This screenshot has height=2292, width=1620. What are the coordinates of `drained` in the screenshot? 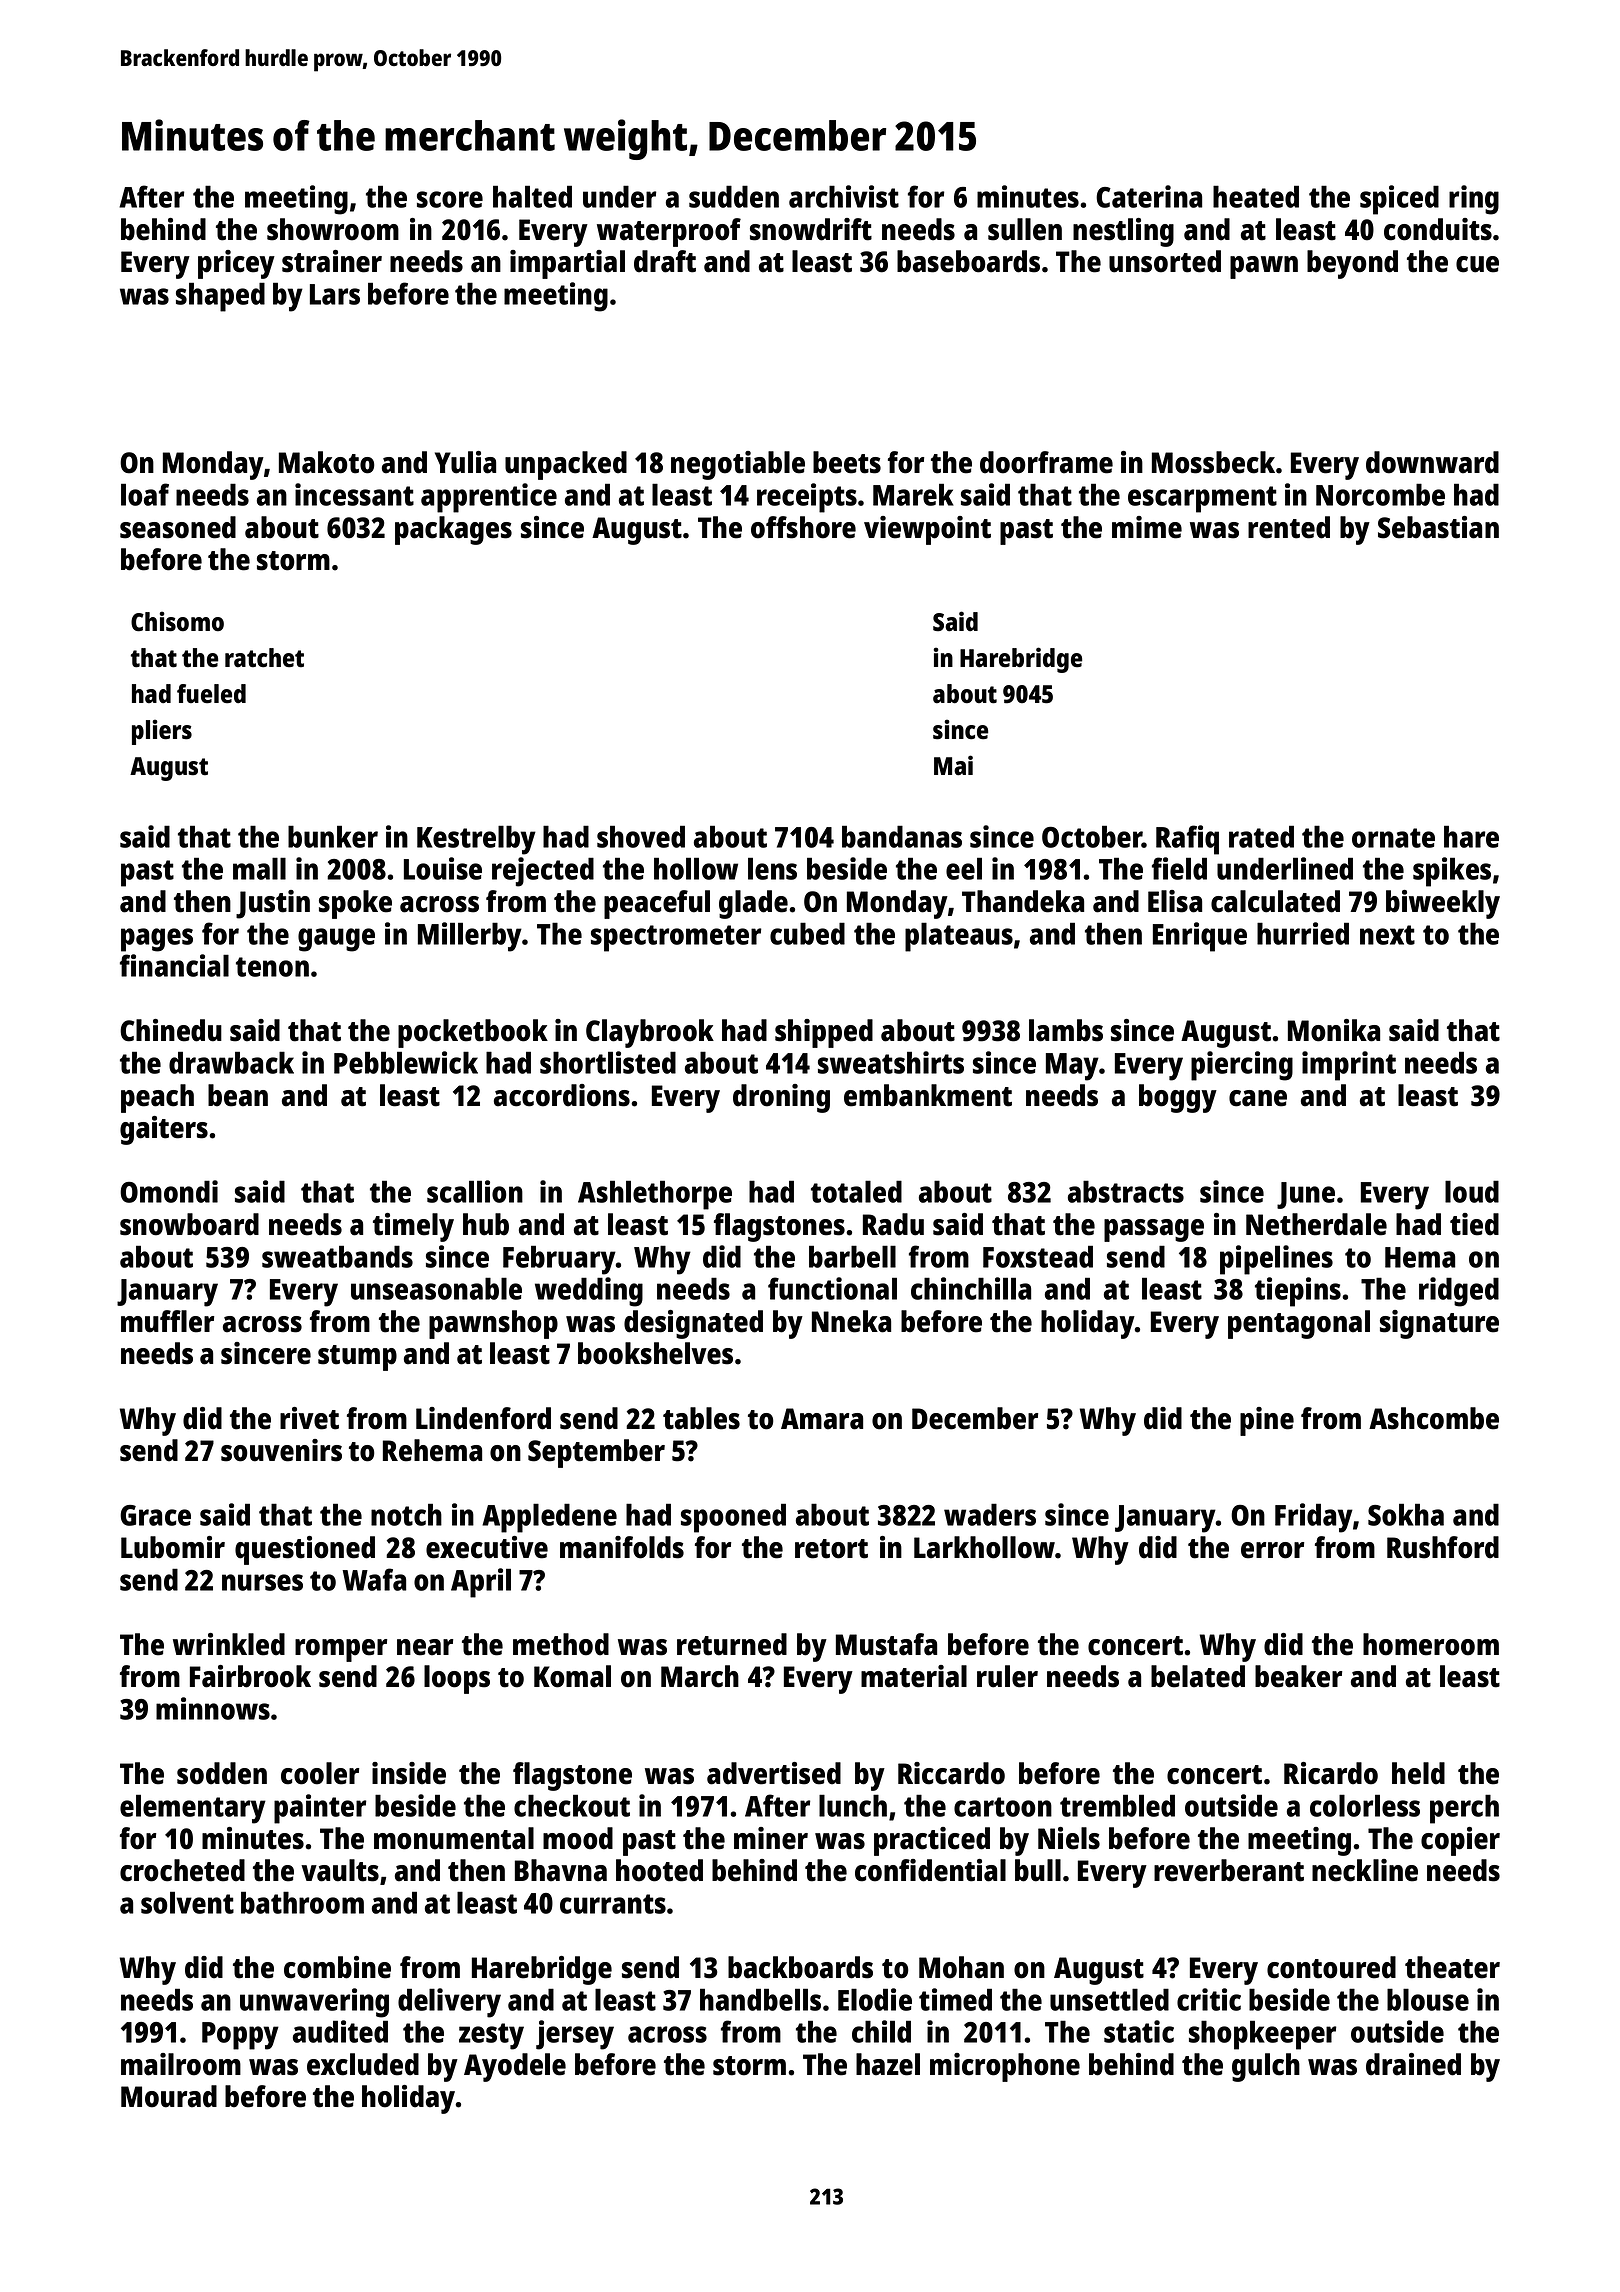 It's located at (1413, 2064).
